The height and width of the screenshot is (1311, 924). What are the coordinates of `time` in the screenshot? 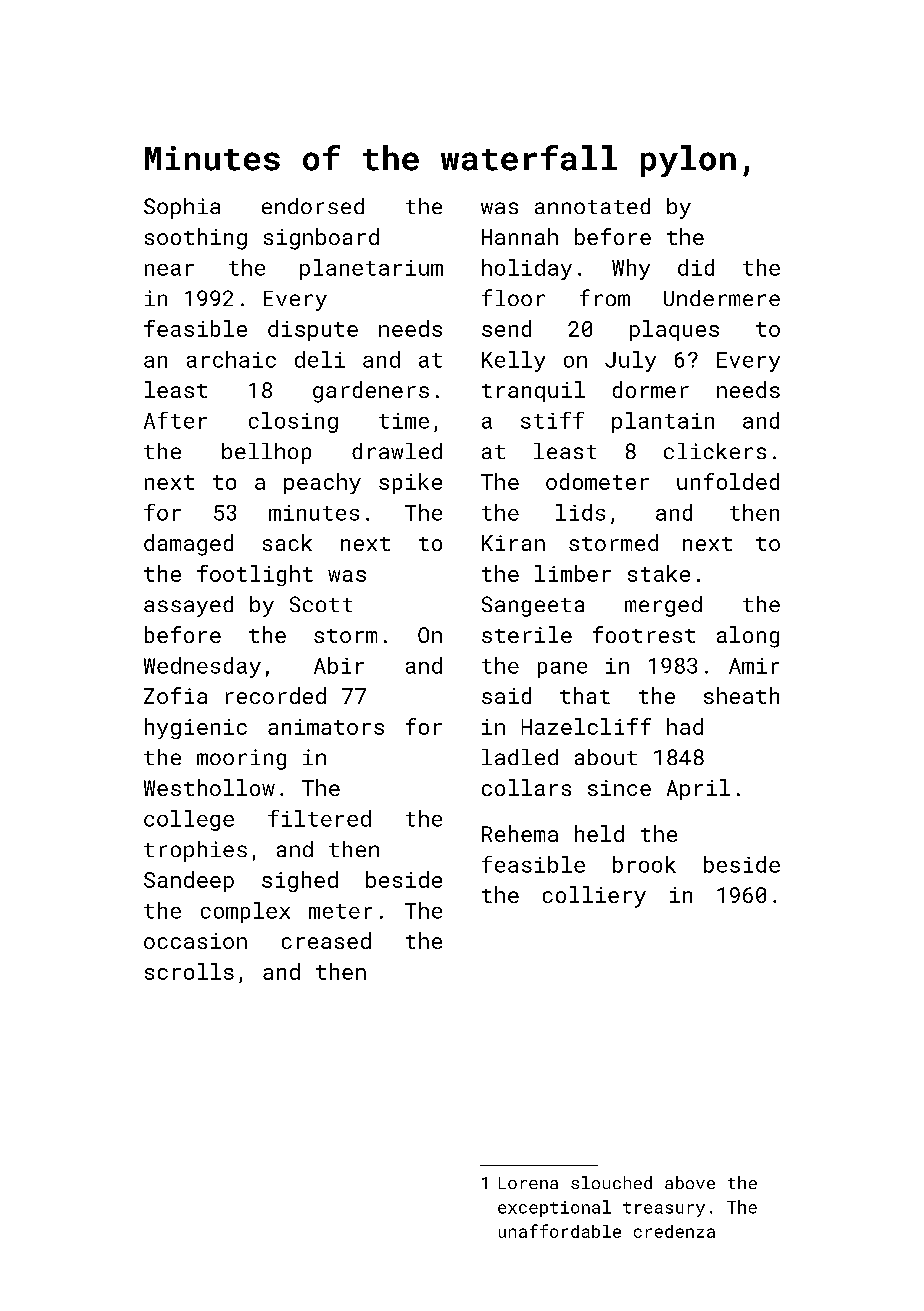 It's located at (404, 421).
